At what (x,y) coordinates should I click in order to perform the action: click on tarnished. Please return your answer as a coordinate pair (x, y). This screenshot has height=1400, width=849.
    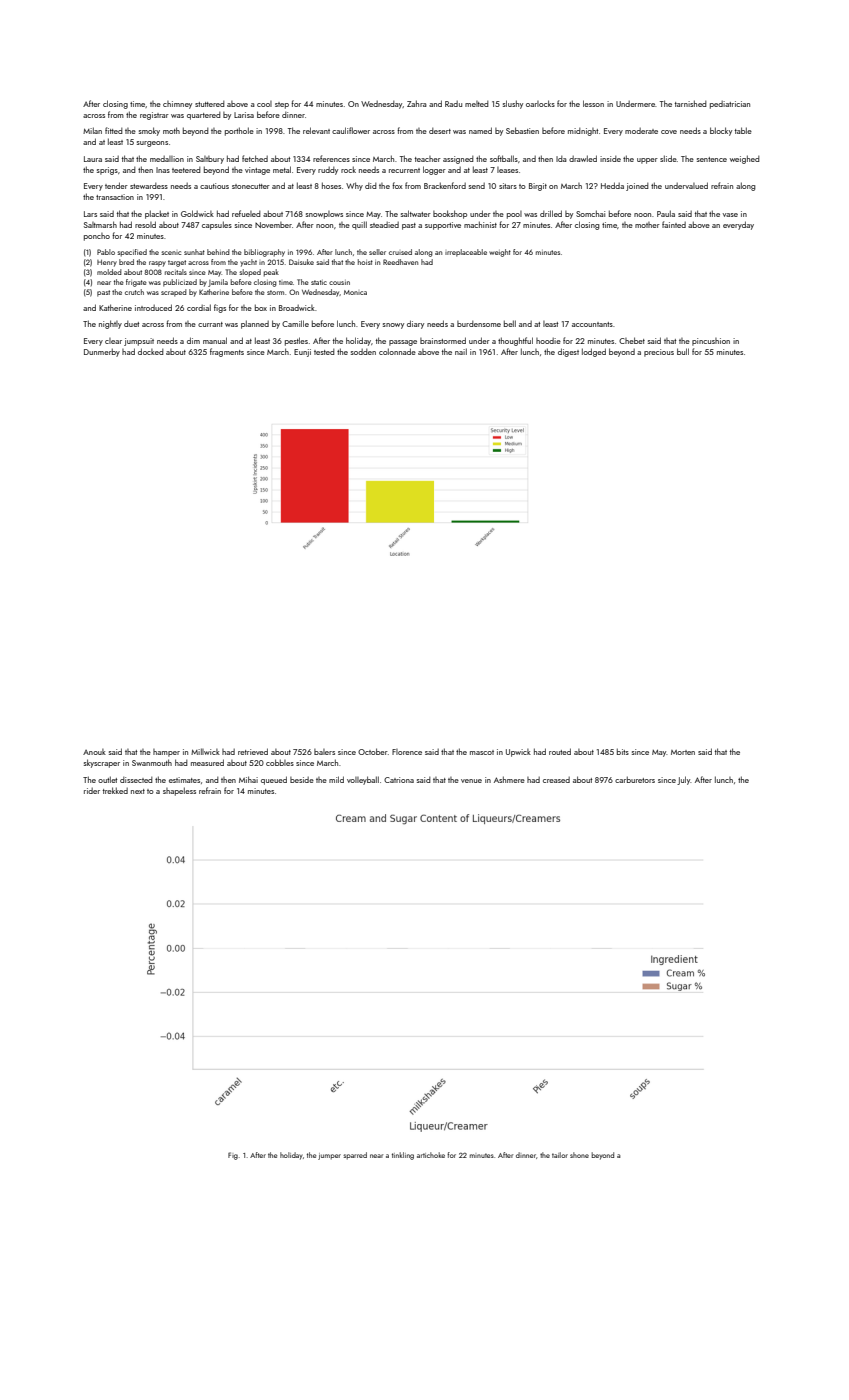
    Looking at the image, I should click on (691, 103).
